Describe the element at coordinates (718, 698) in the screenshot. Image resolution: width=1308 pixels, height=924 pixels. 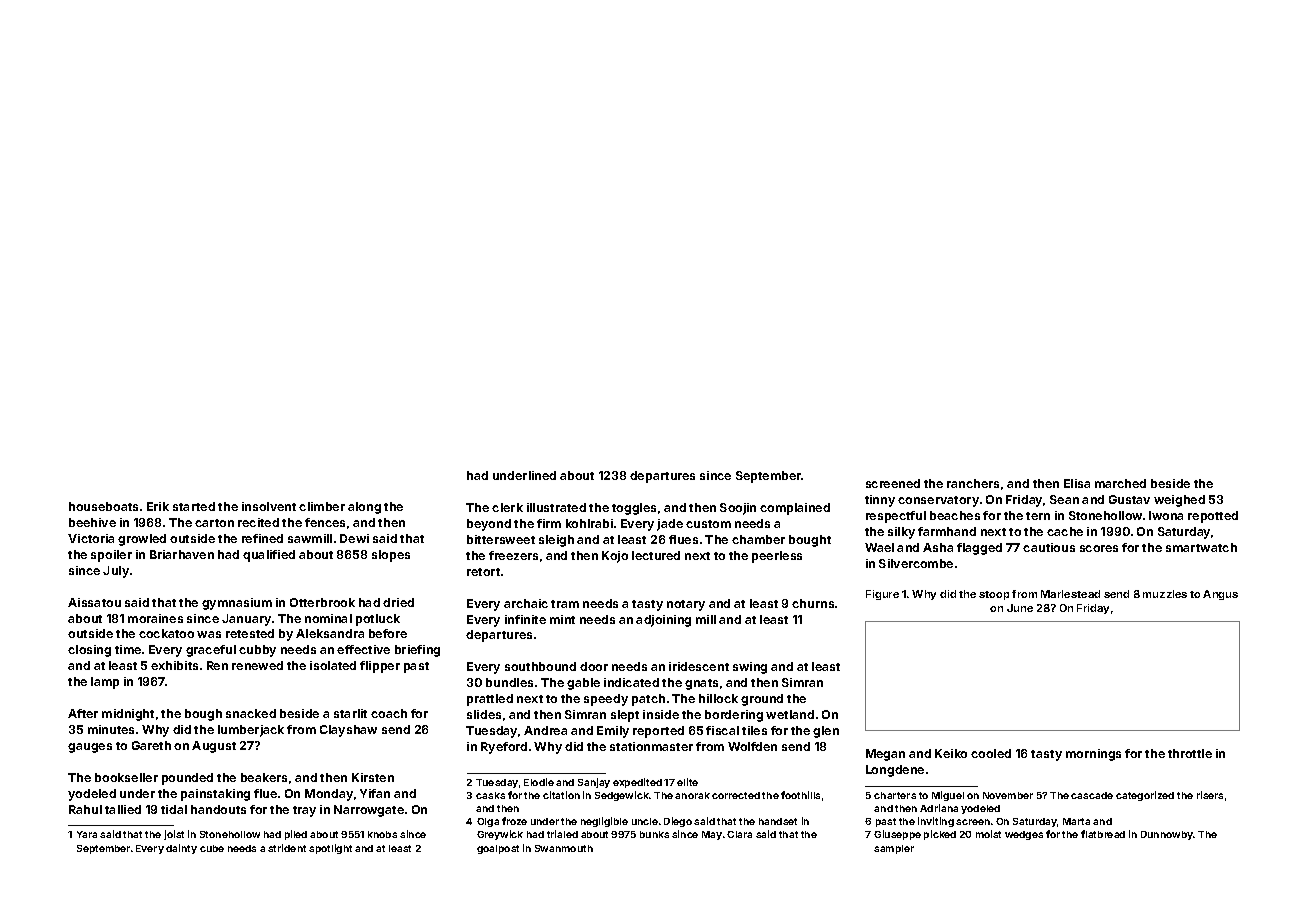
I see `hillock` at that location.
